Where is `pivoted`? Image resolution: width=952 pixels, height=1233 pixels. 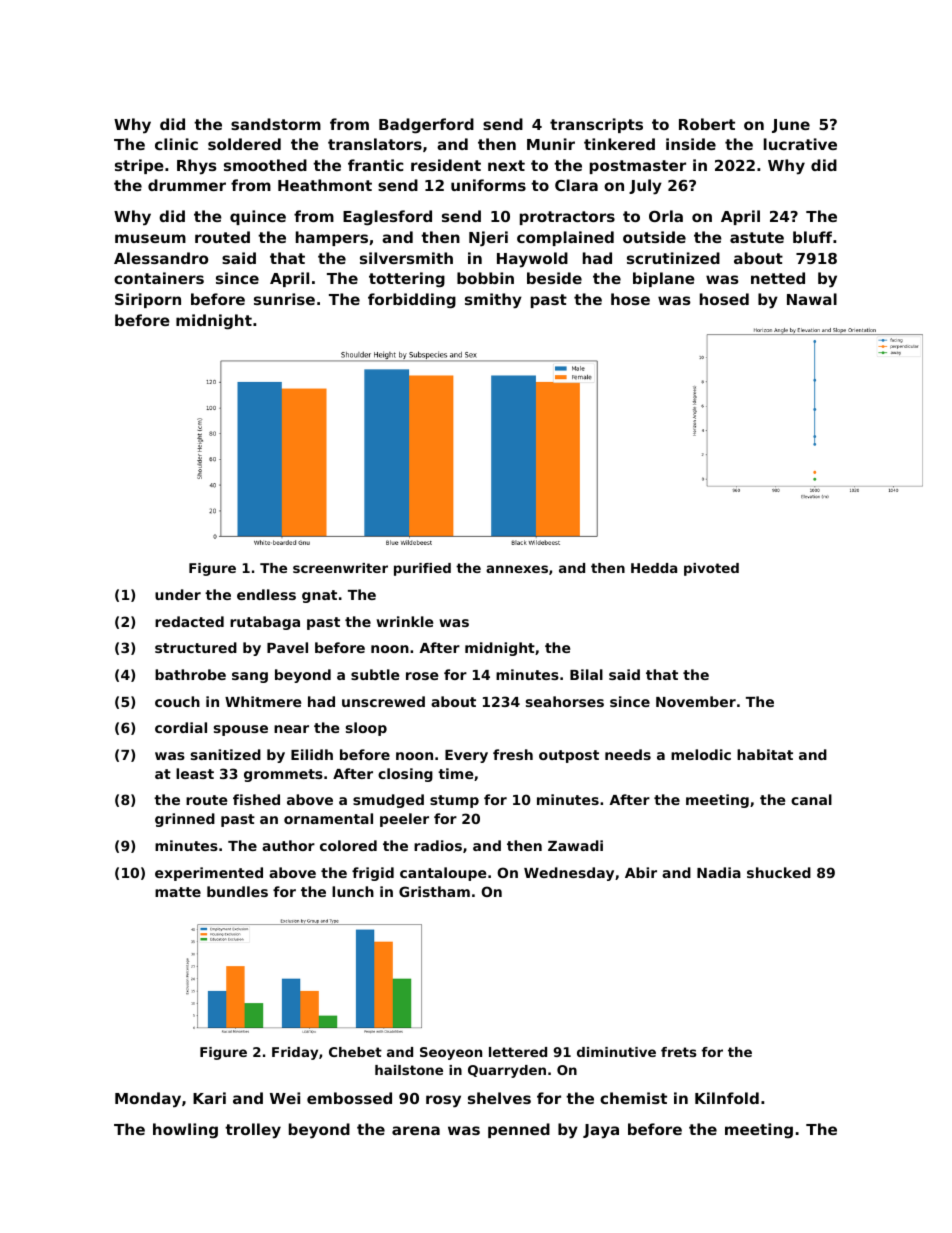 pivoted is located at coordinates (711, 569).
